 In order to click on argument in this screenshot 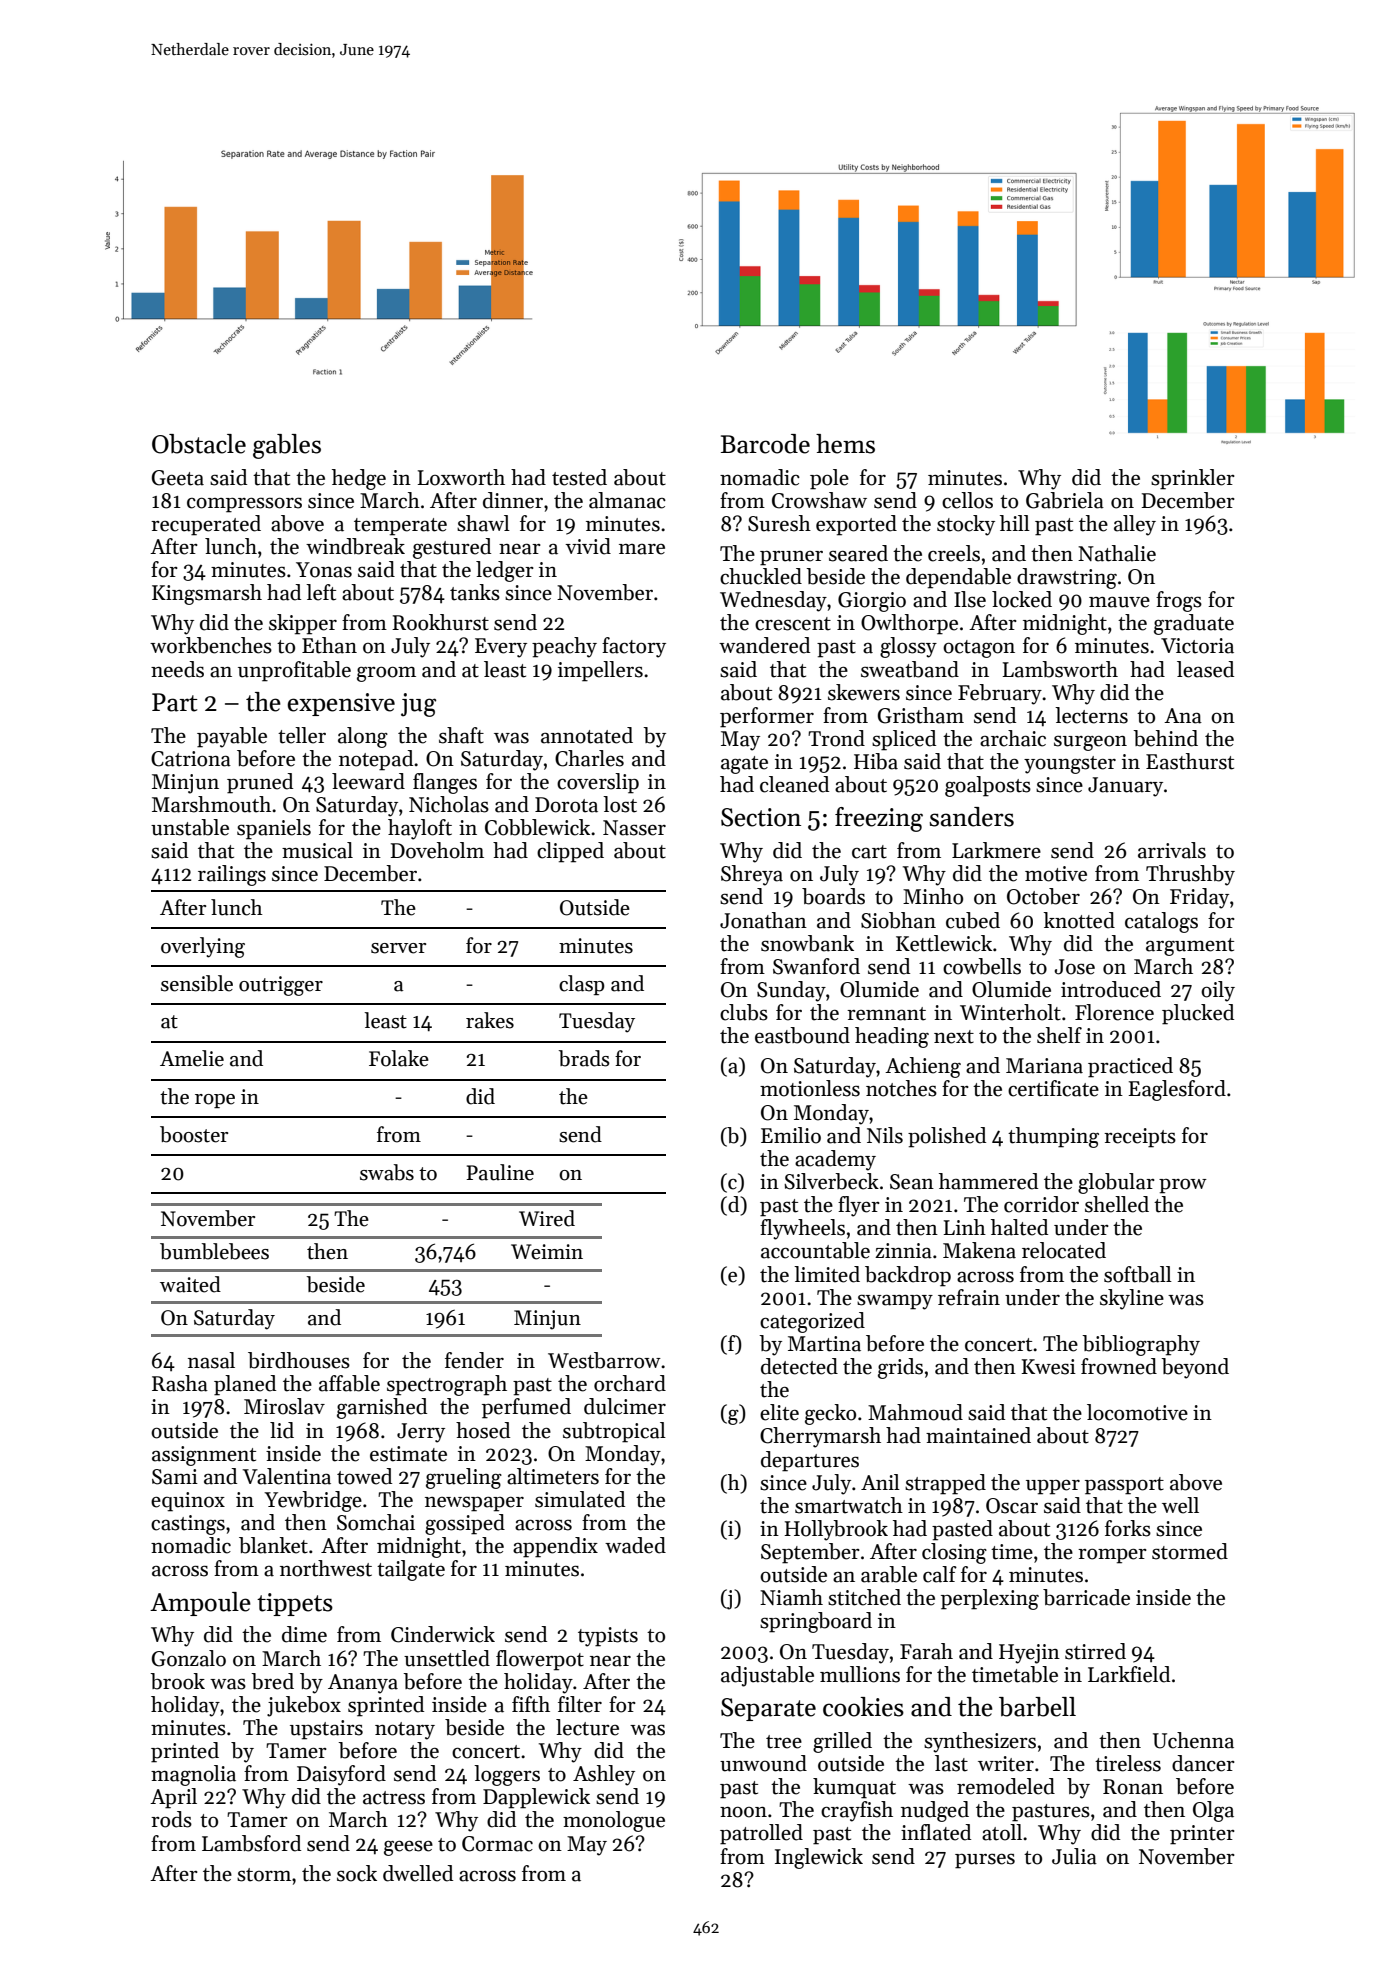, I will do `click(1190, 947)`.
